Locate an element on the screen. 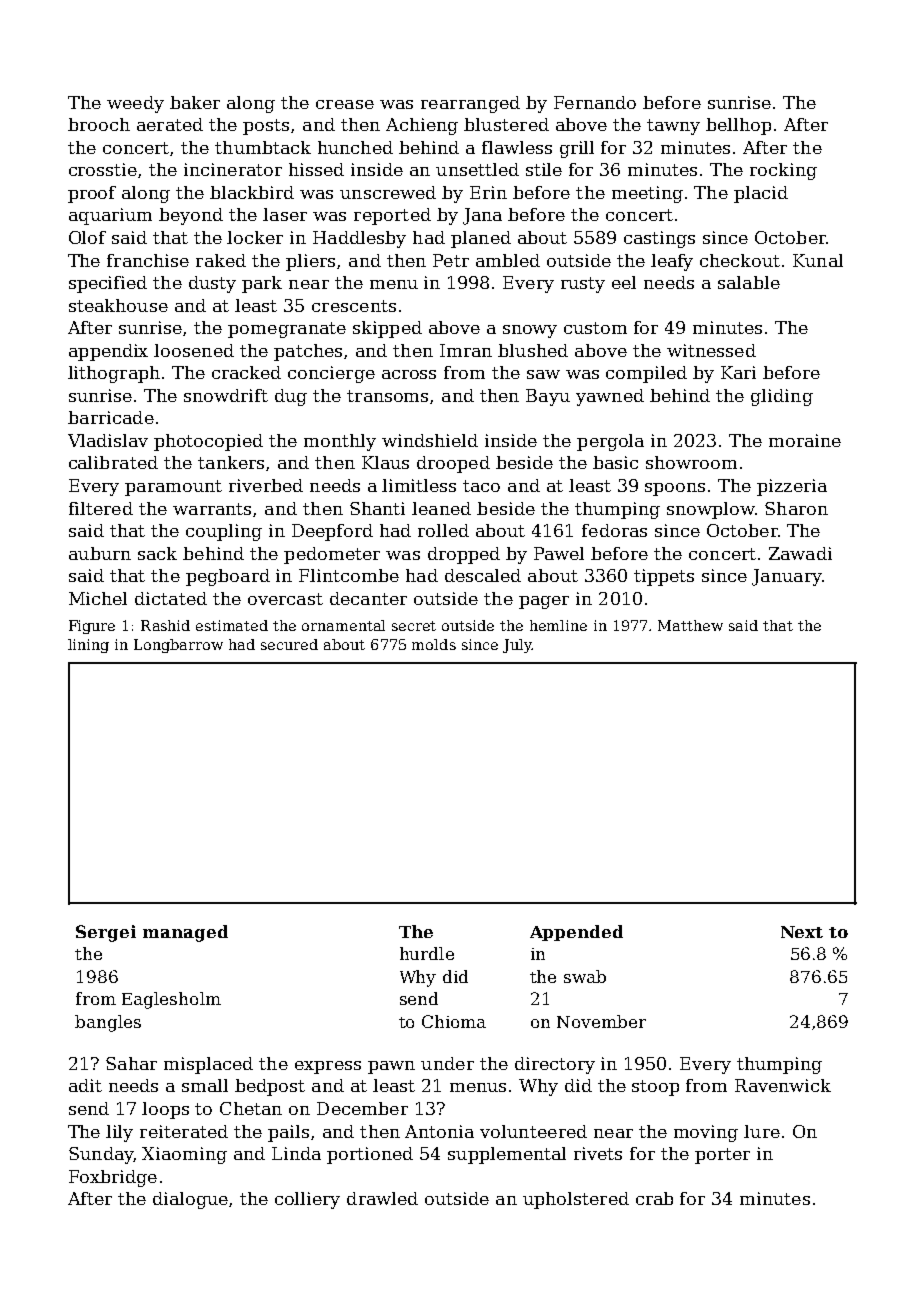  Antonia is located at coordinates (439, 1131).
